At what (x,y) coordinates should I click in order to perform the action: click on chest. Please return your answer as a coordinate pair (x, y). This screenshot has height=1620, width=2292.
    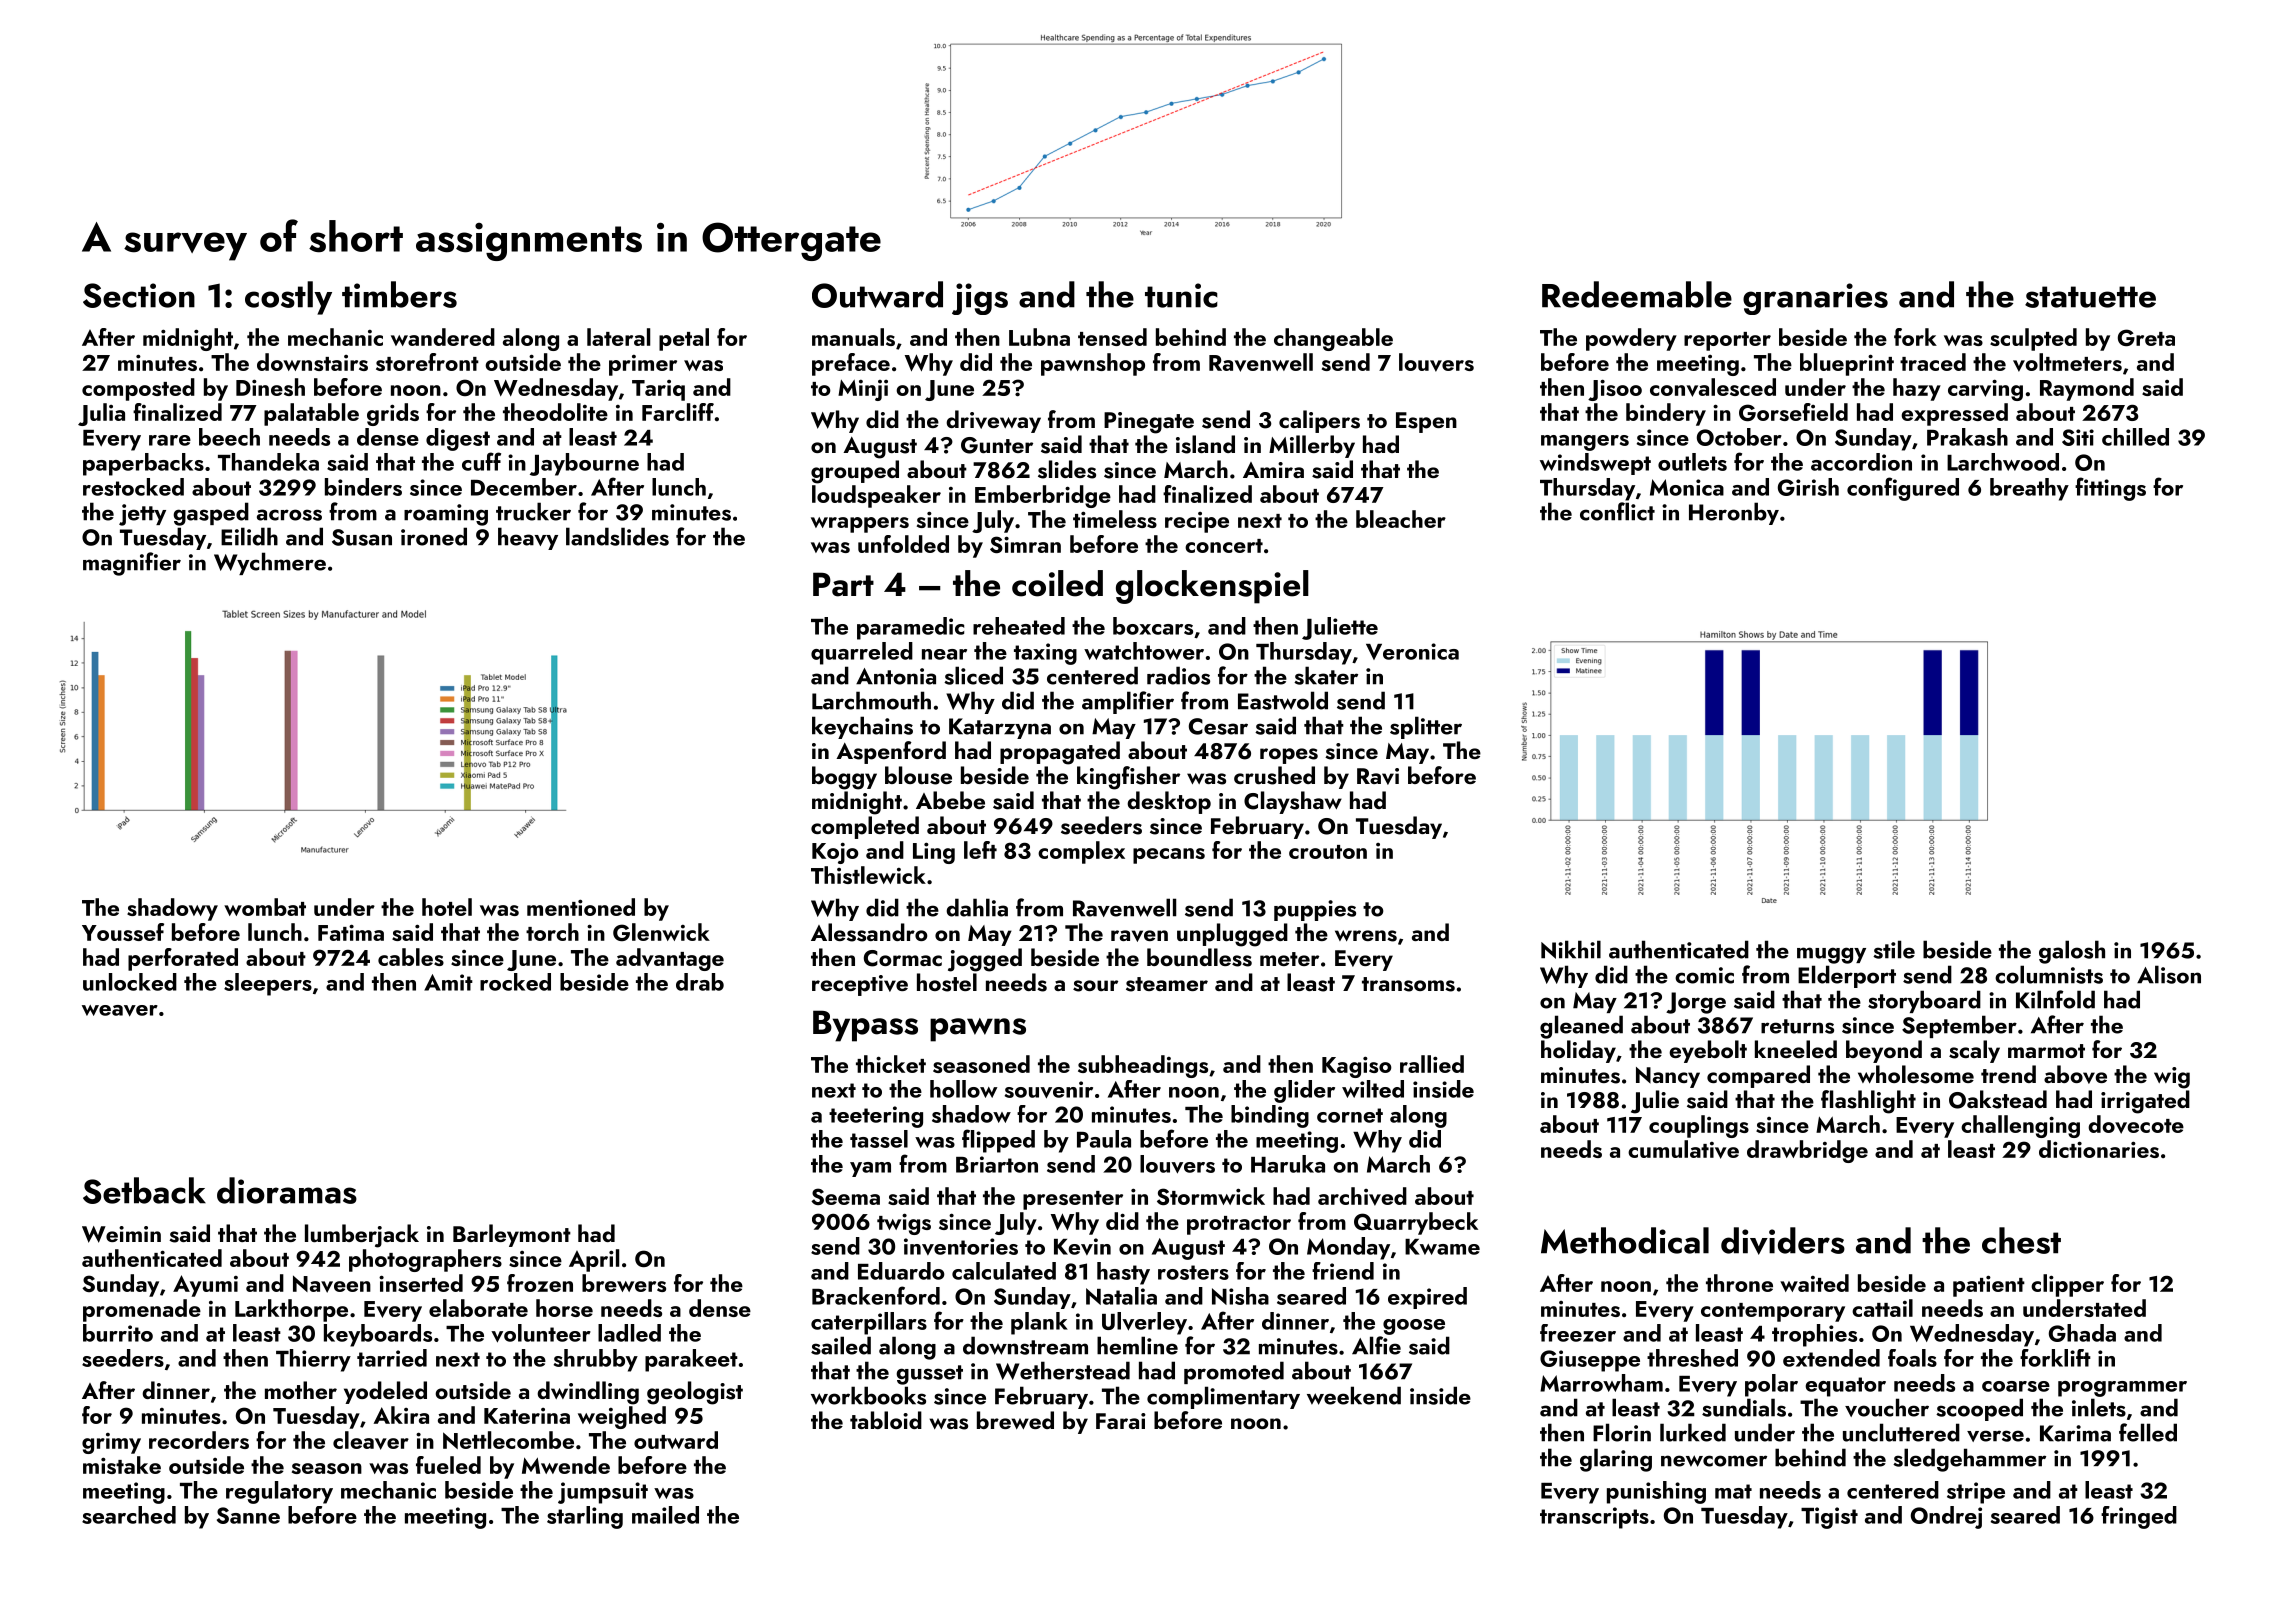
    Looking at the image, I should click on (2021, 1240).
